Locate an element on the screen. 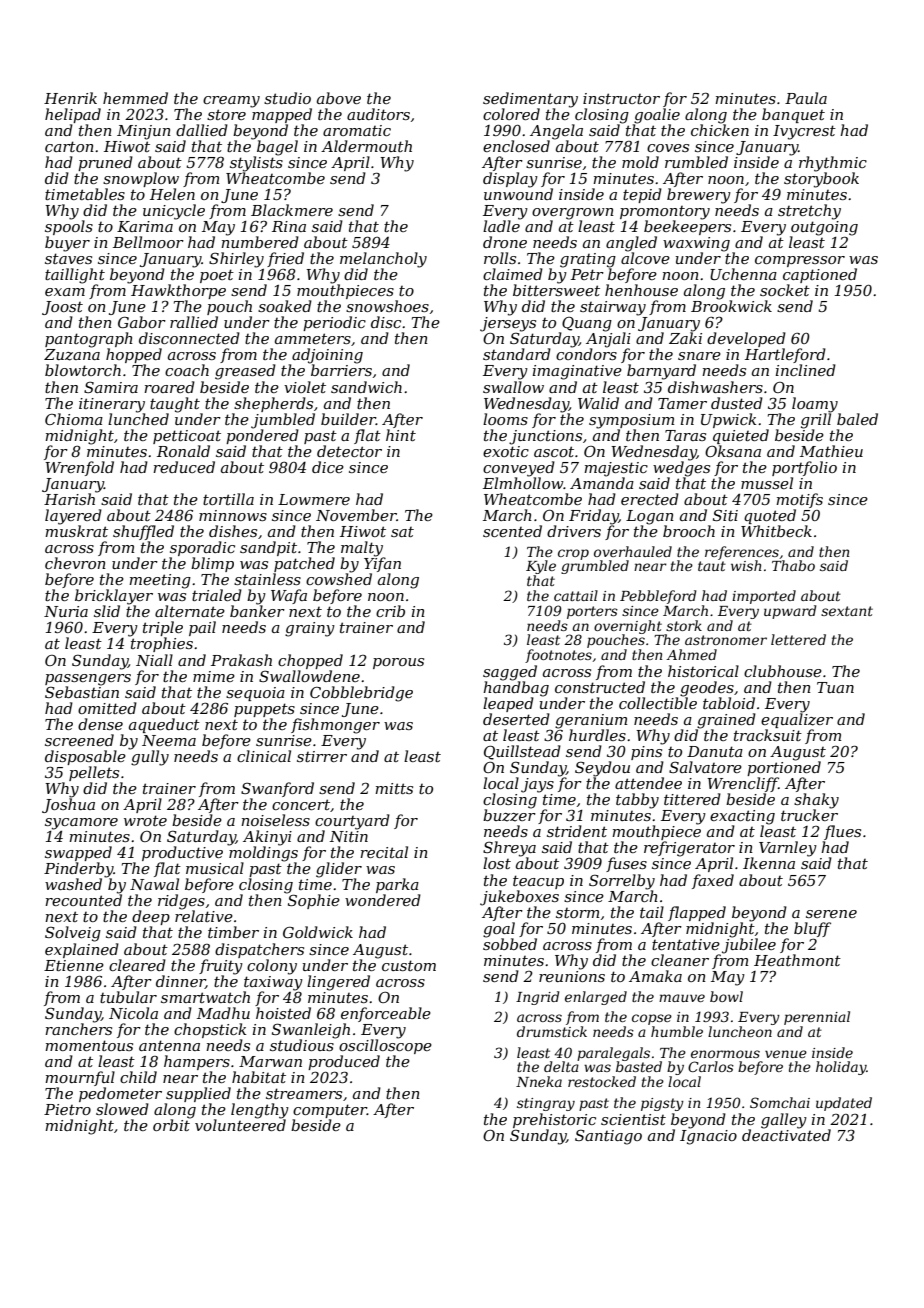 The width and height of the screenshot is (924, 1308). computer is located at coordinates (330, 1111).
